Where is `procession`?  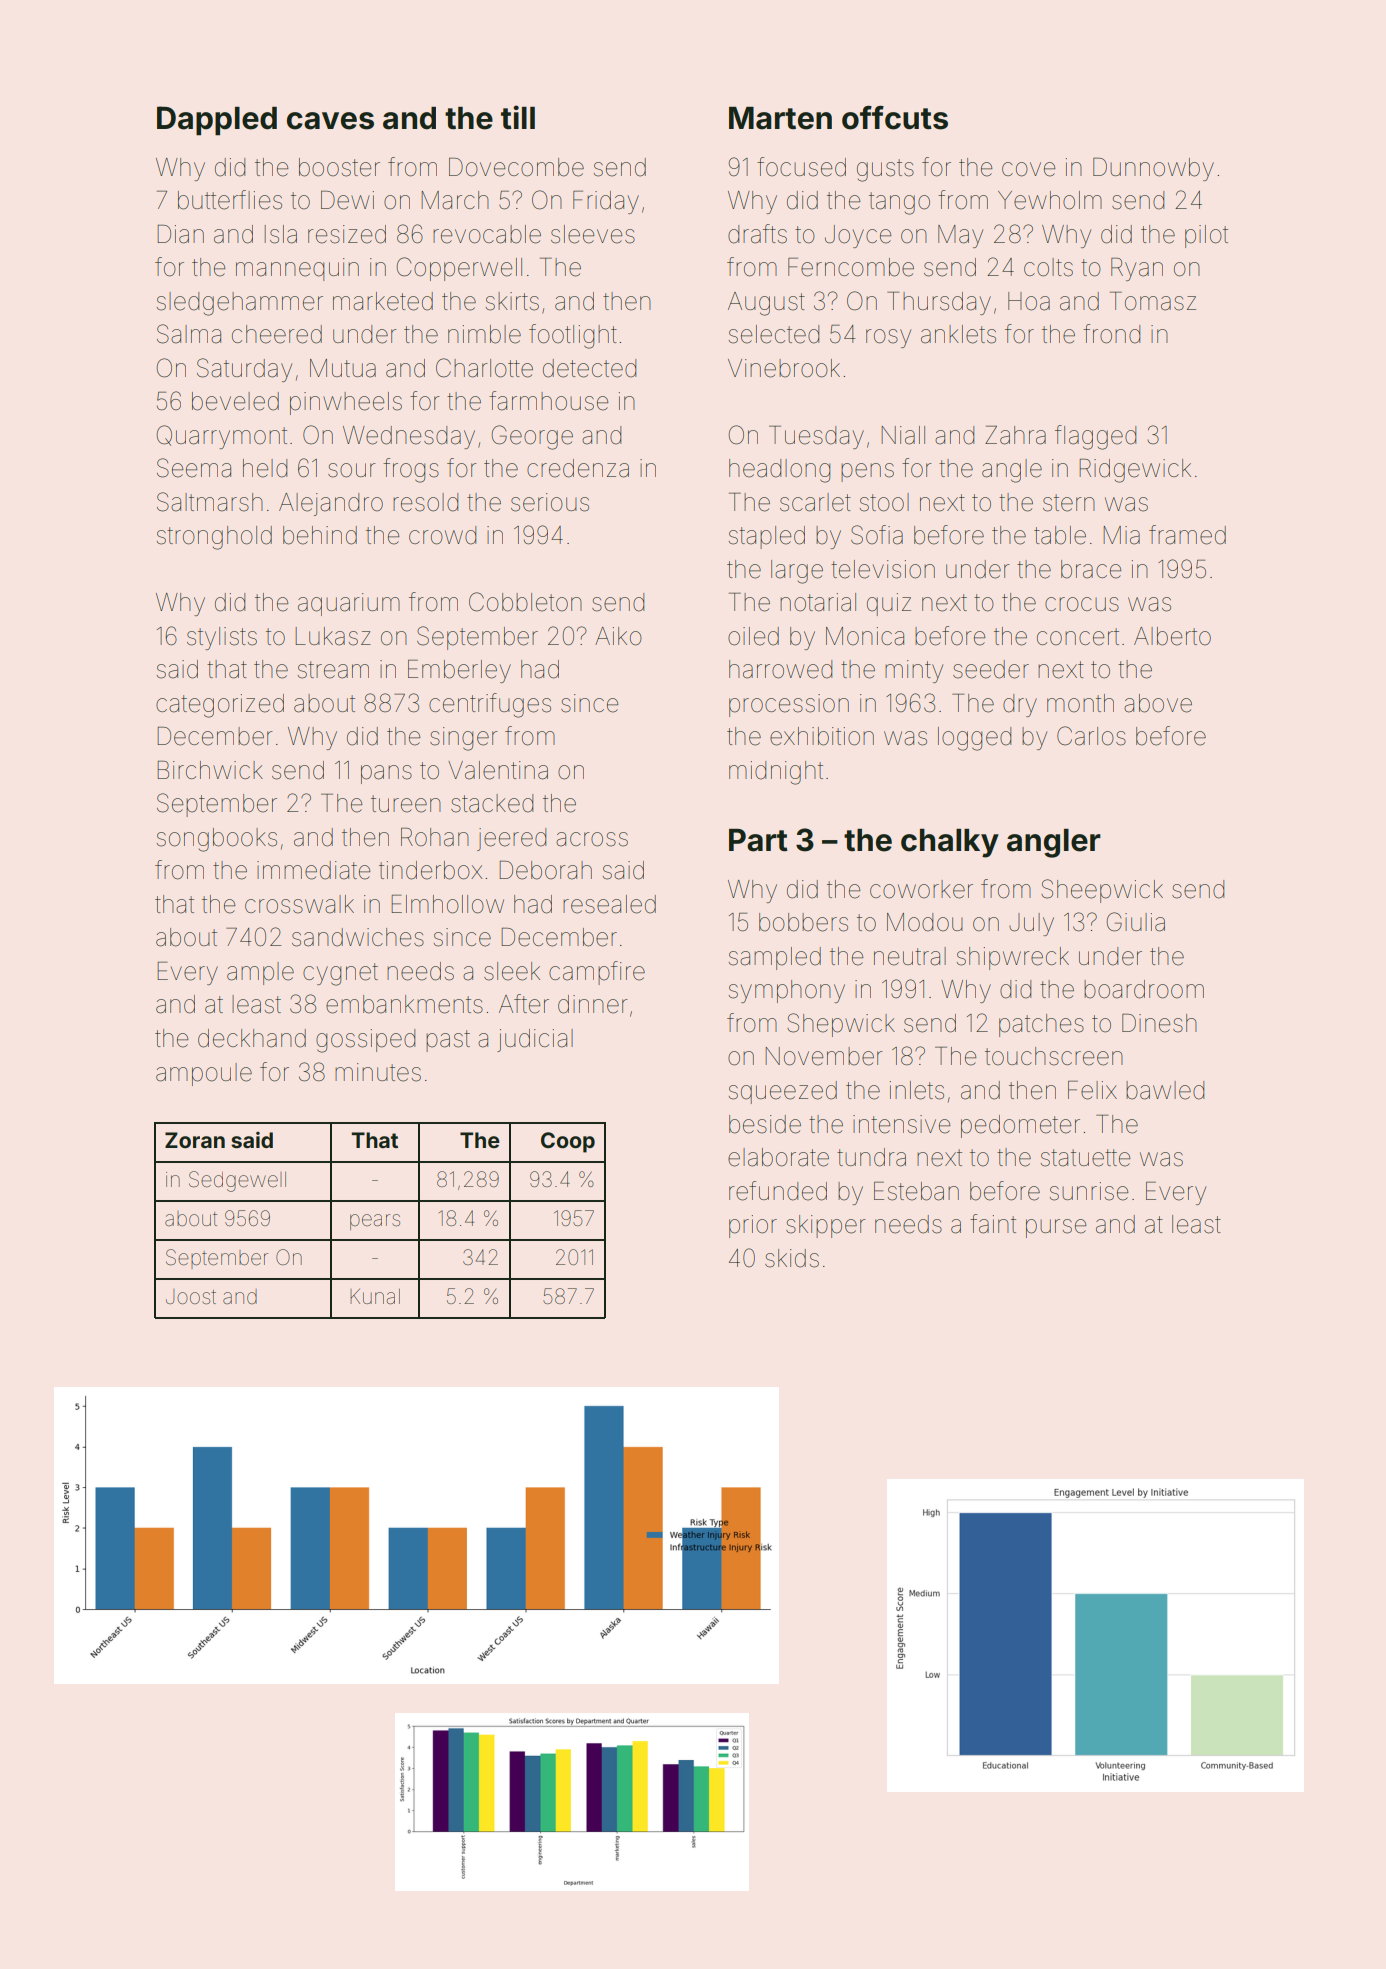
procession is located at coordinates (789, 705).
